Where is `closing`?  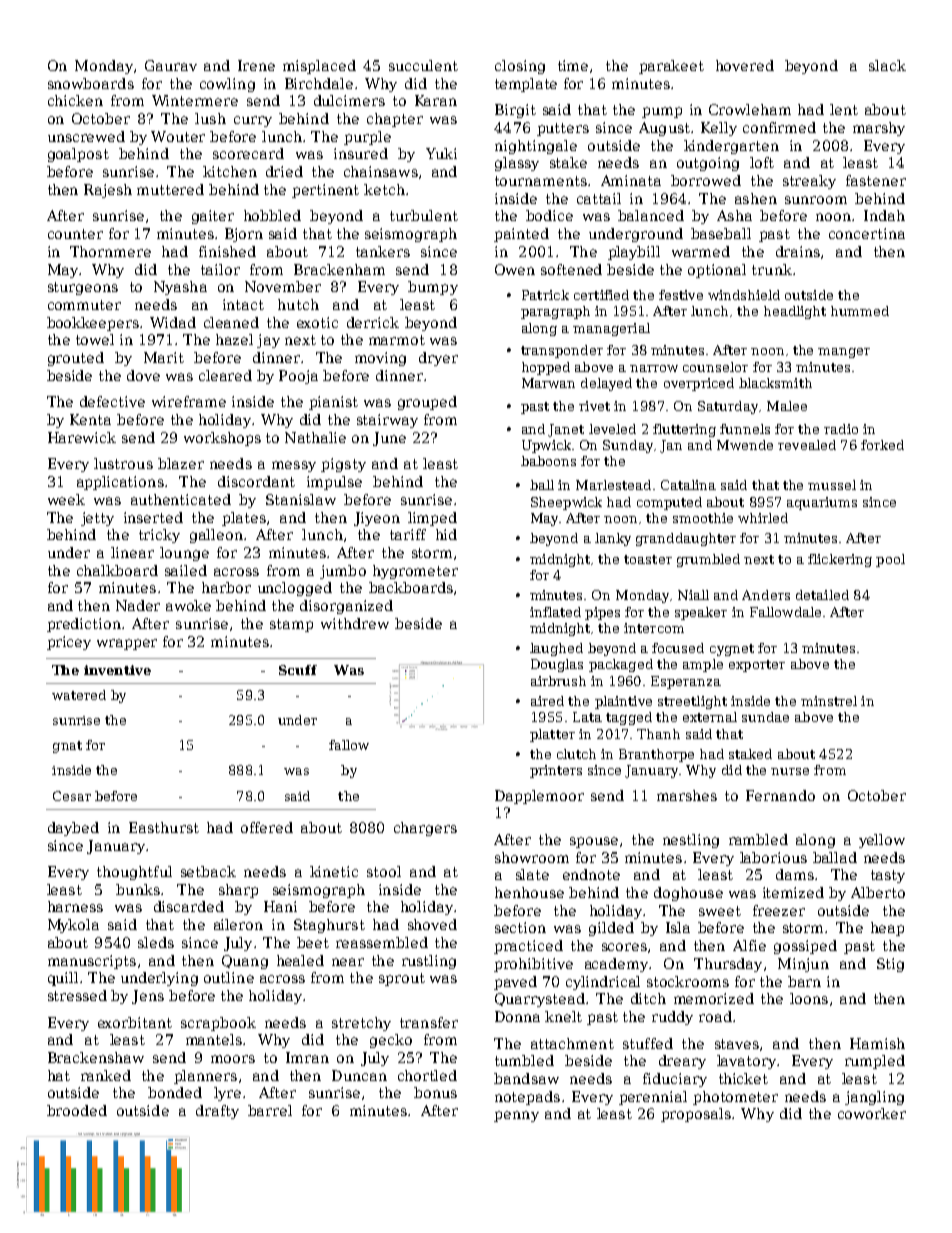 closing is located at coordinates (520, 67).
